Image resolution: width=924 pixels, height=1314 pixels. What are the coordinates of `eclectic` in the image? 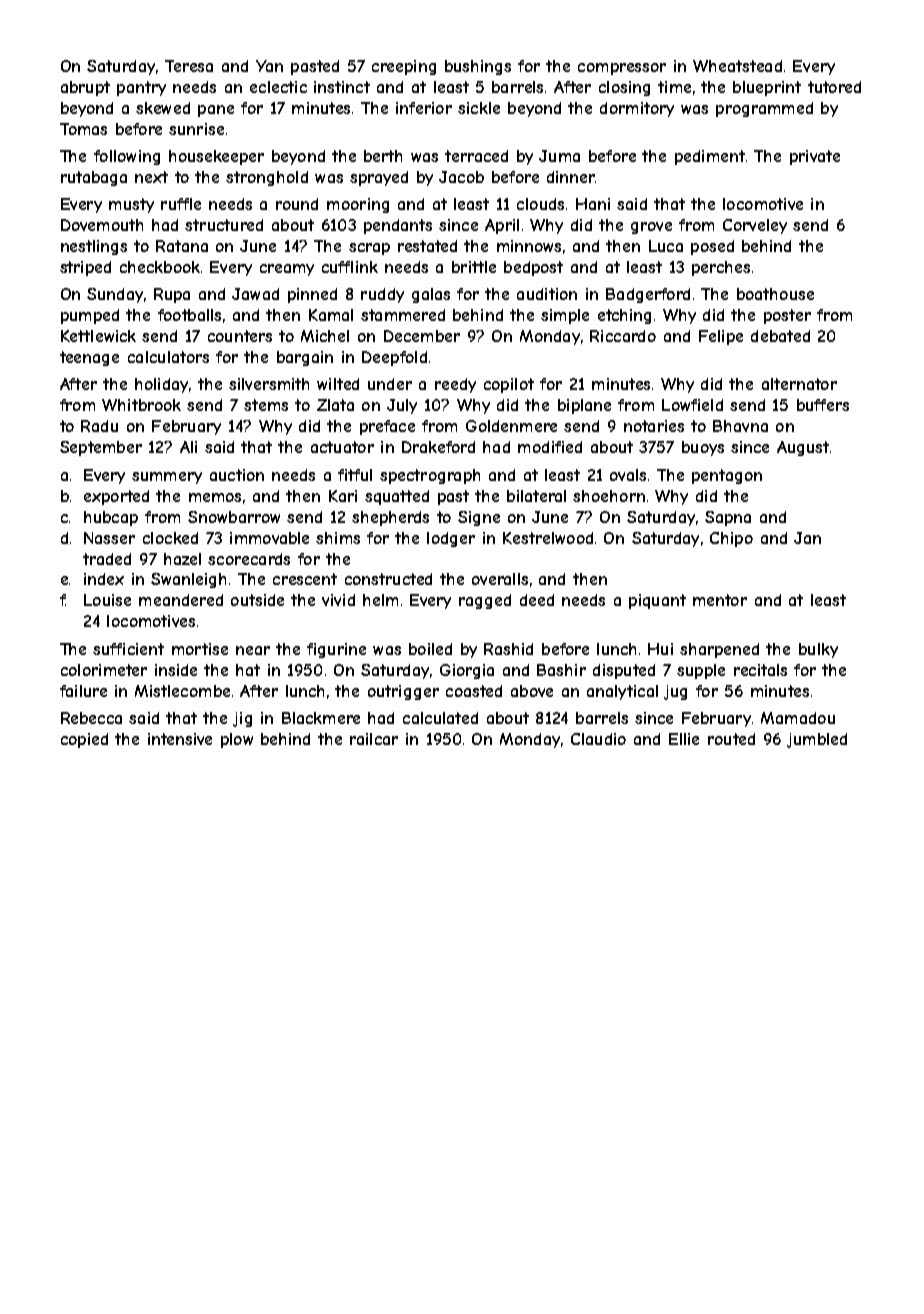 It's located at (278, 87).
